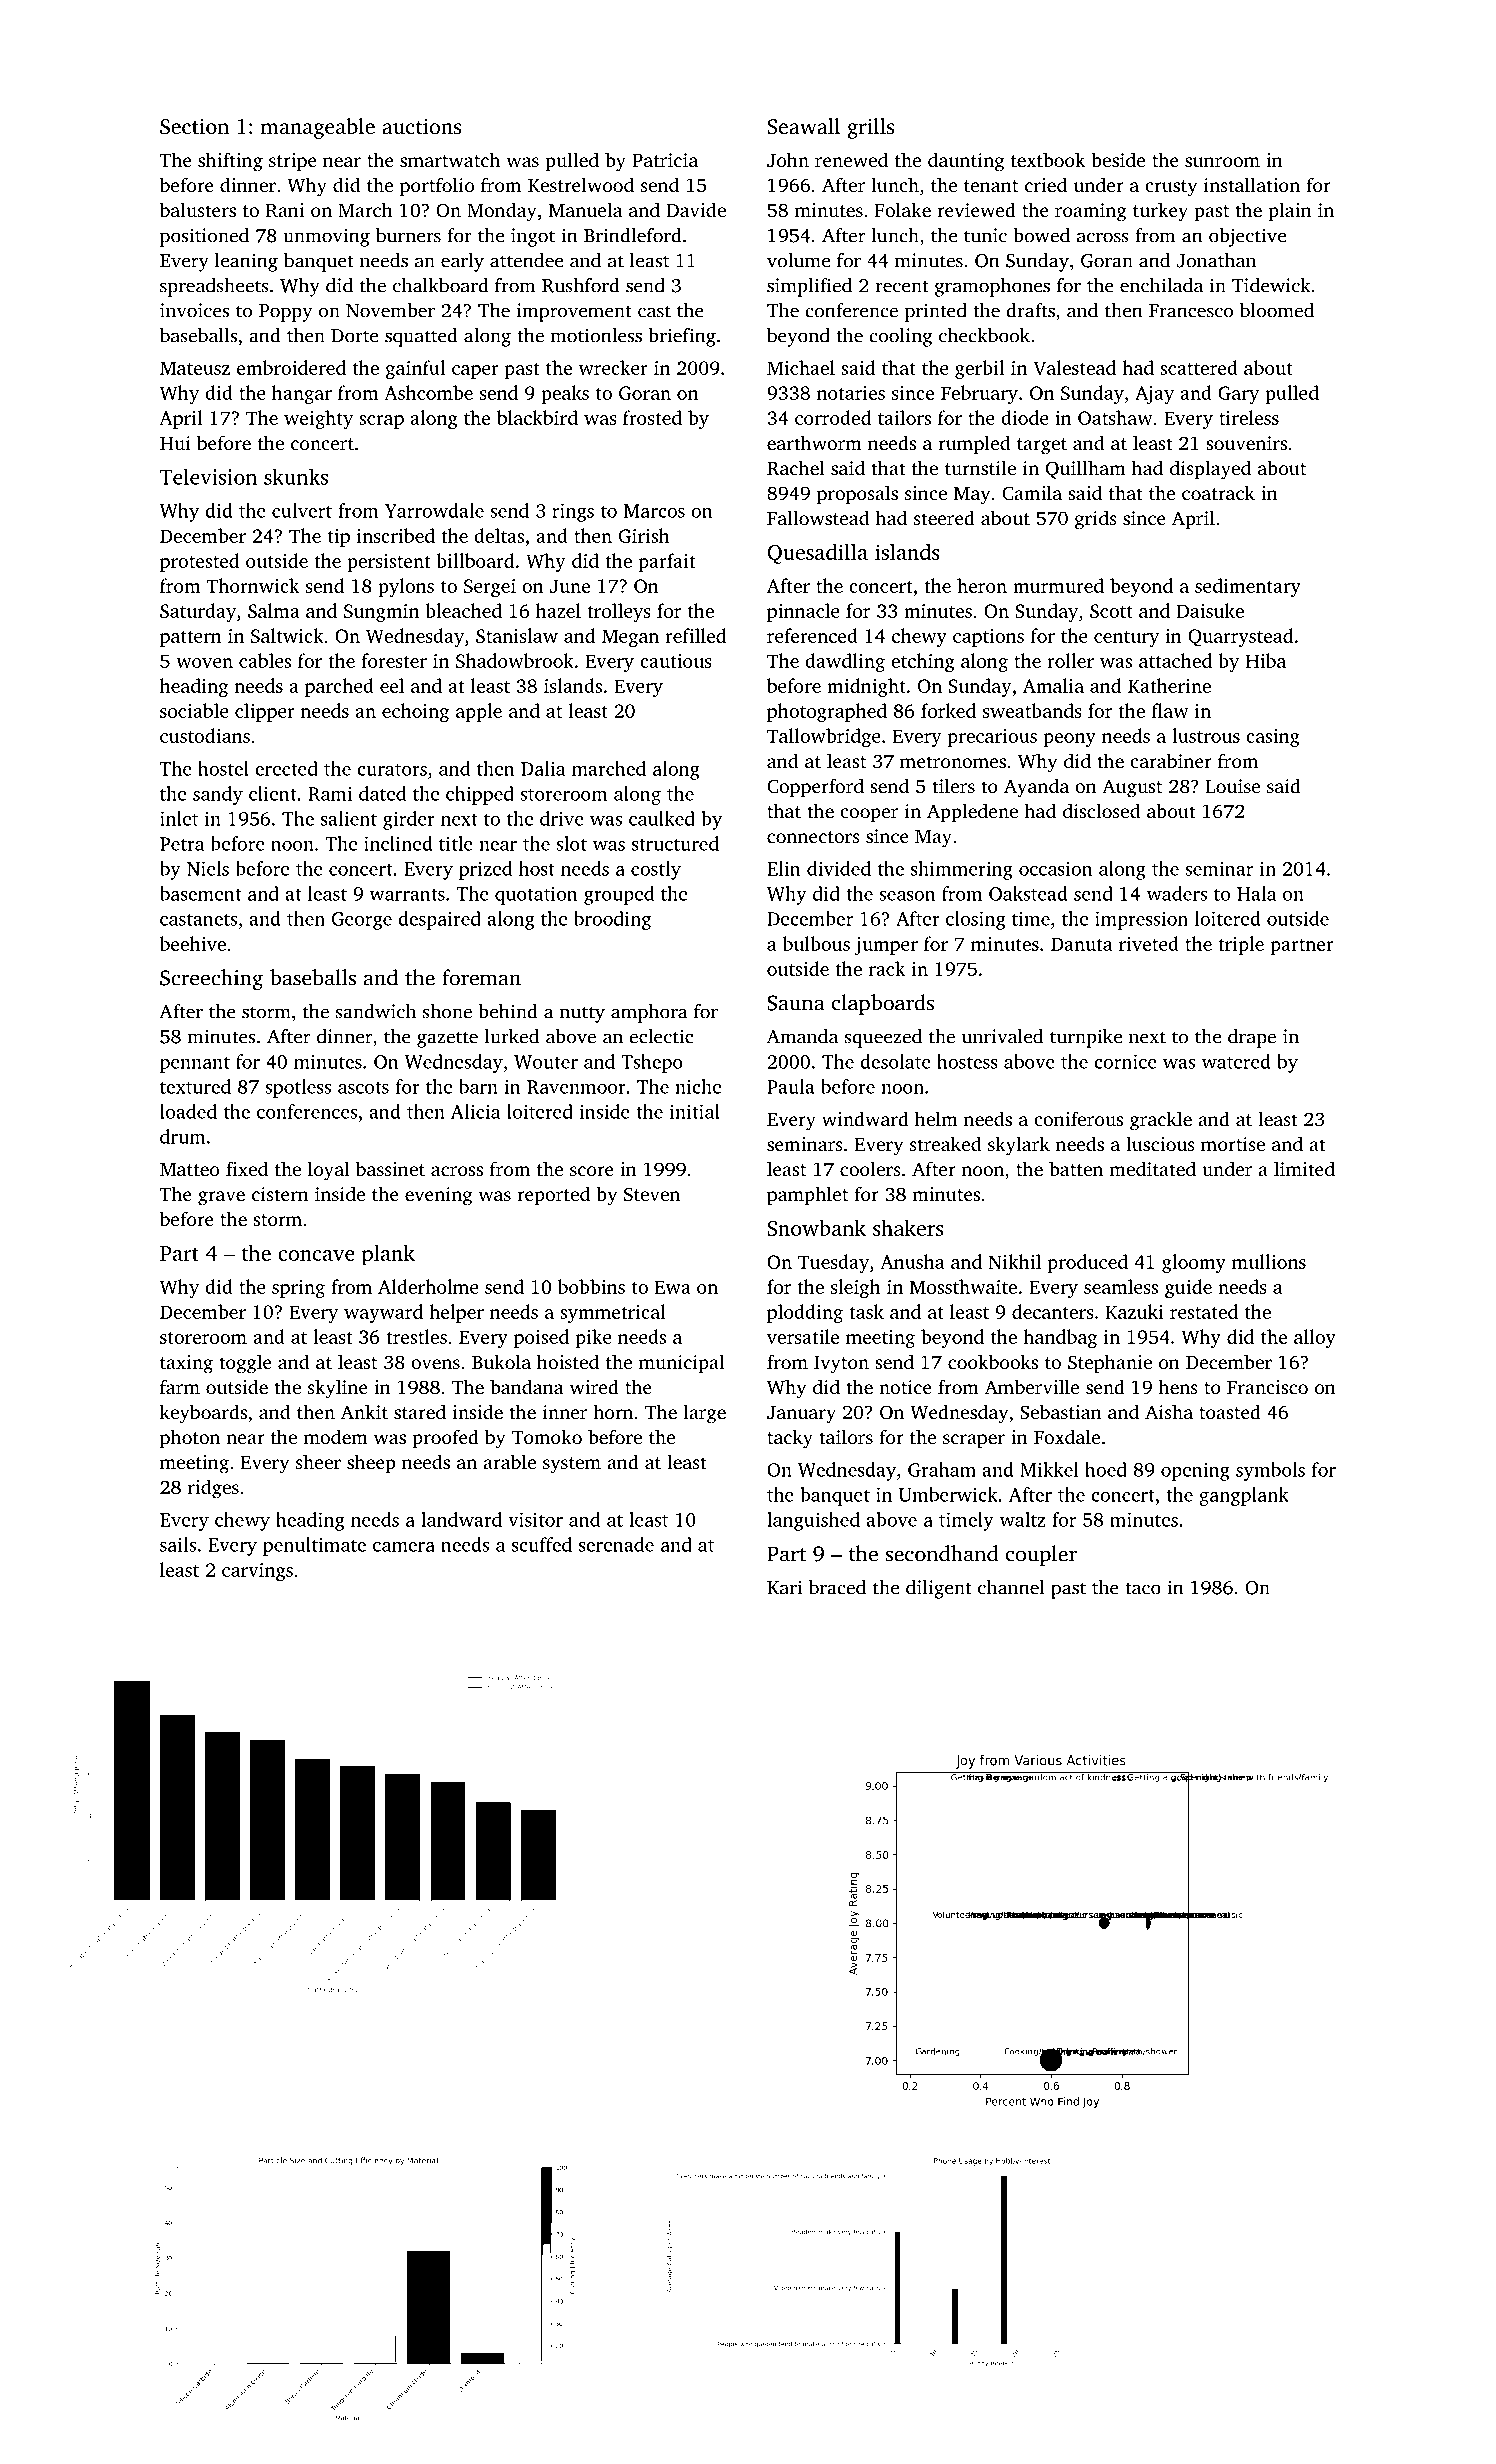 This screenshot has height=2464, width=1496. I want to click on pennant, so click(195, 1064).
